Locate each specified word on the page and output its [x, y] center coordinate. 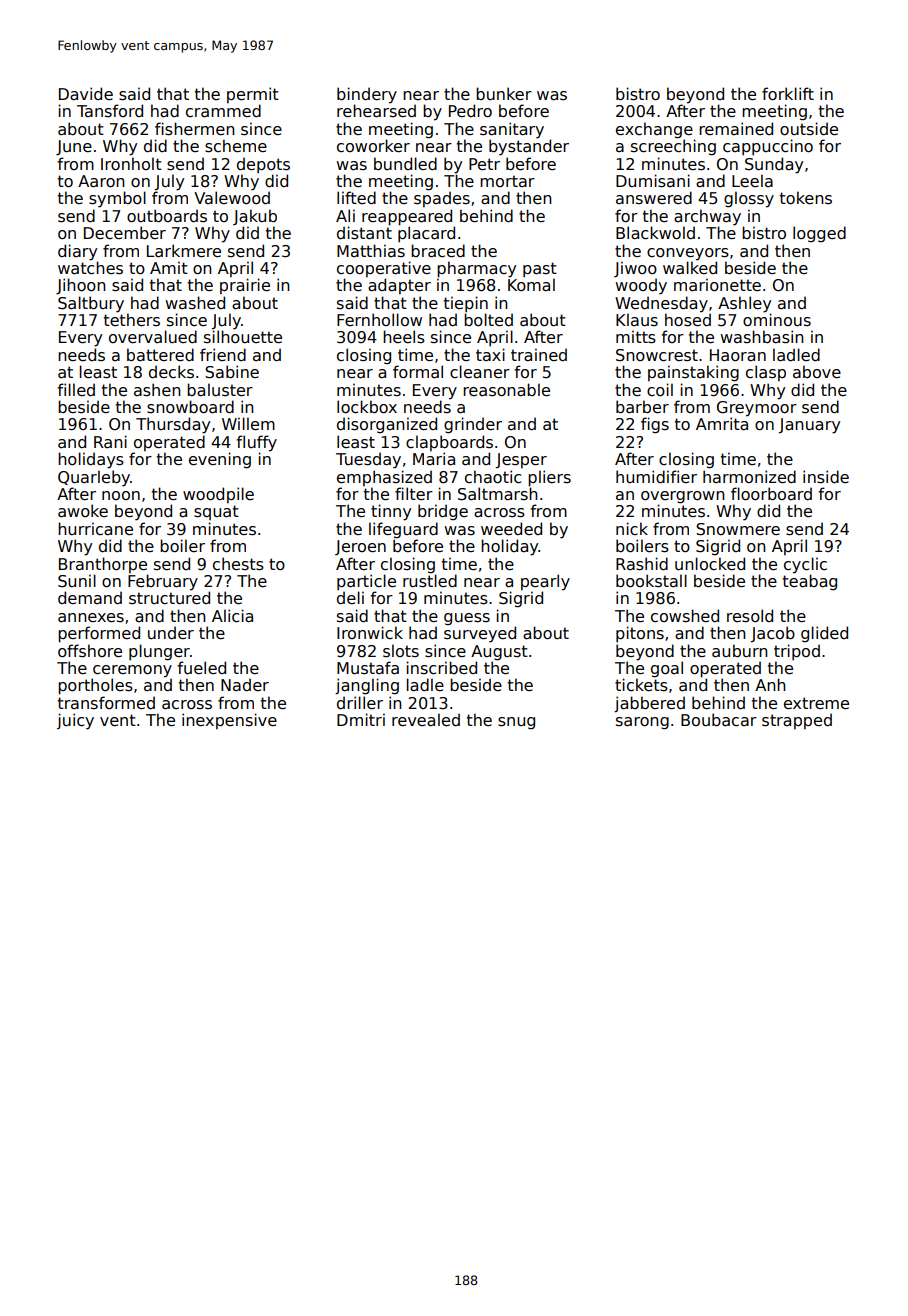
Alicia [232, 616]
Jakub [255, 217]
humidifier [656, 476]
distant [364, 233]
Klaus [637, 319]
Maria [434, 459]
